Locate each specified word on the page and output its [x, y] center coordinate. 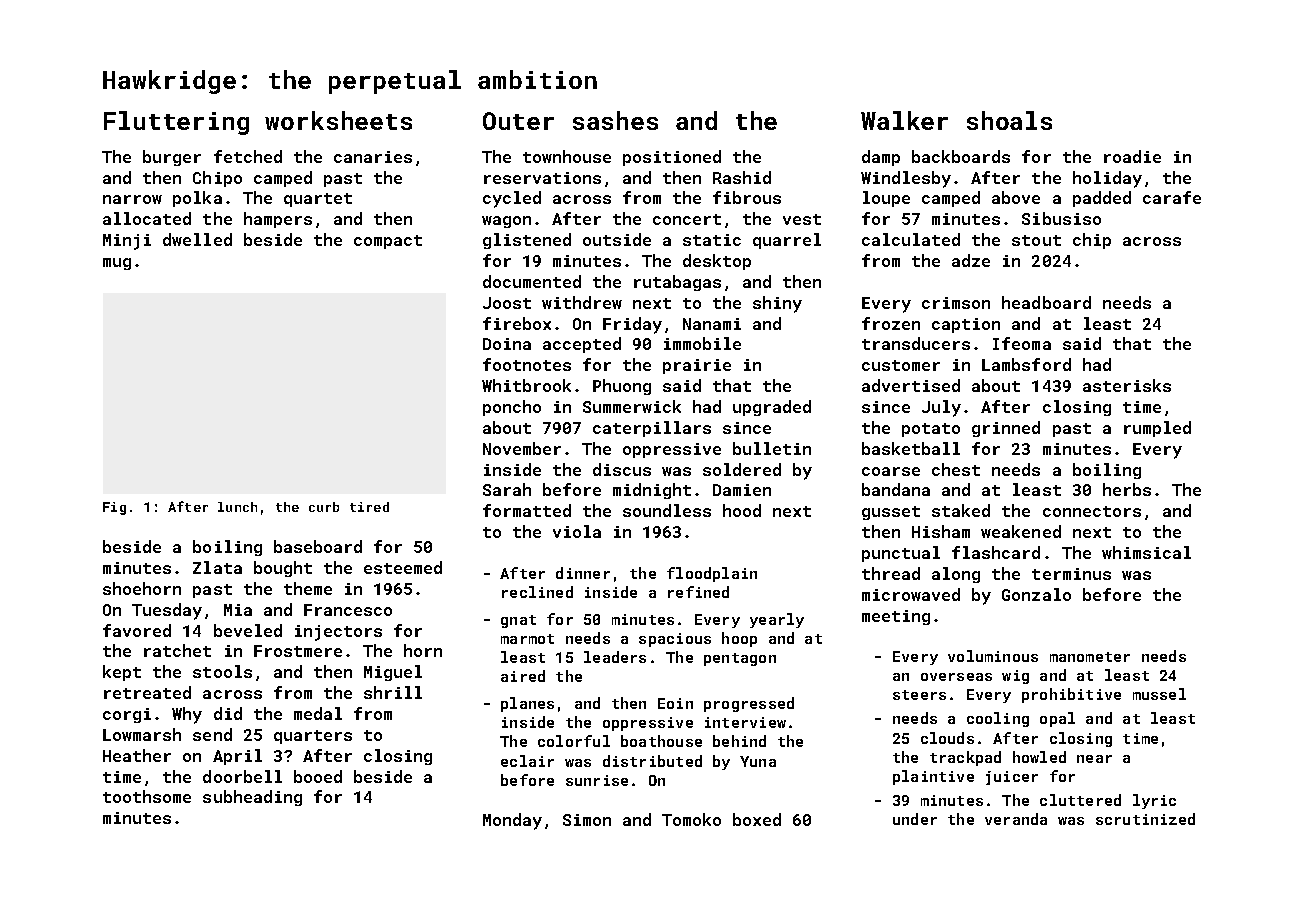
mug [117, 264]
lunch [237, 507]
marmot [527, 639]
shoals [1009, 120]
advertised [911, 385]
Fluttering [176, 123]
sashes [615, 120]
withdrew [582, 302]
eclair [527, 761]
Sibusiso [1061, 218]
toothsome [147, 796]
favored [137, 630]
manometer [1090, 657]
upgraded [772, 408]
